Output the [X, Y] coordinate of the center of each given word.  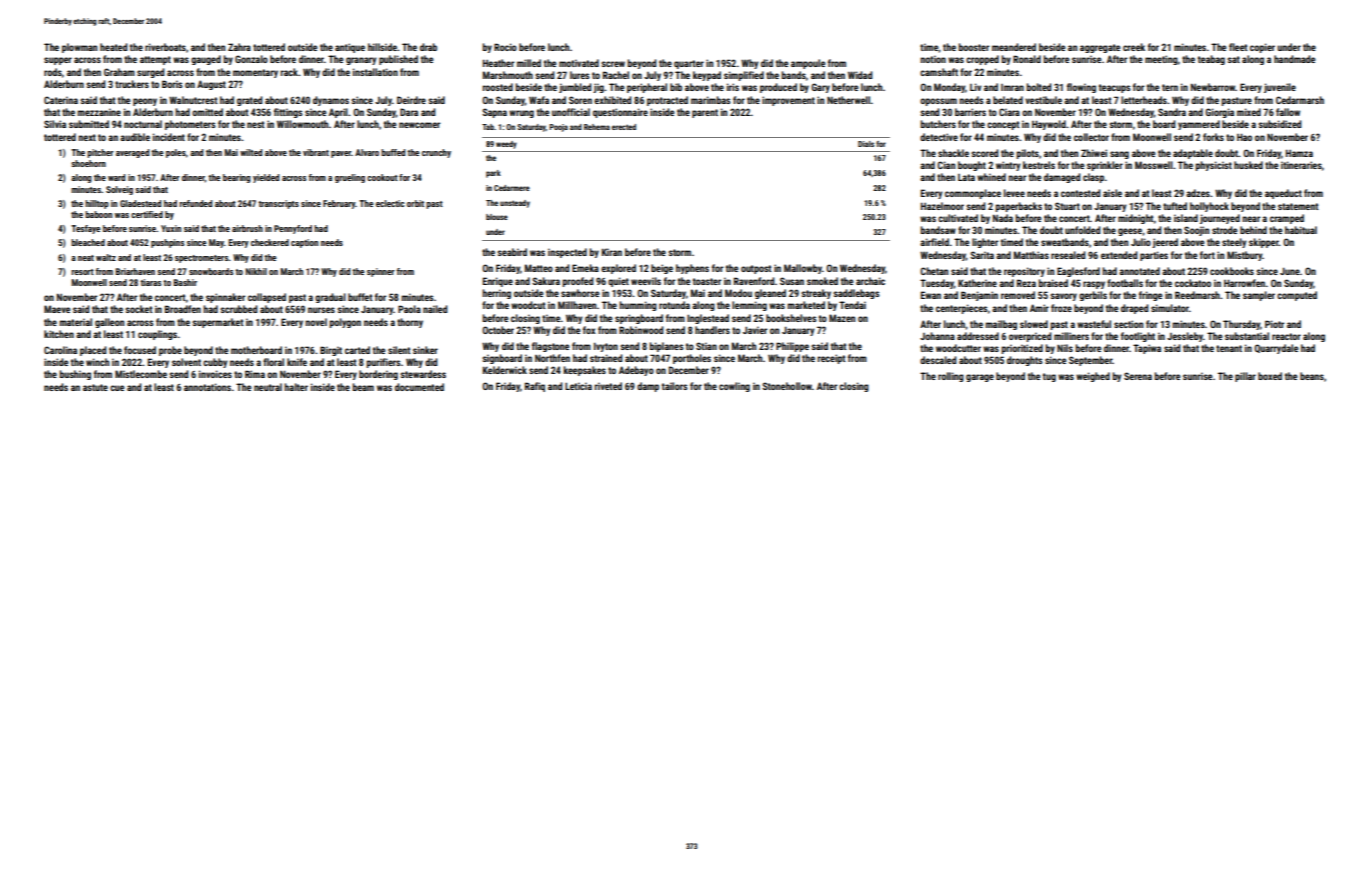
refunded [195, 203]
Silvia [55, 124]
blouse [497, 217]
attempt [155, 60]
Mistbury [1245, 256]
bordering [378, 375]
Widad [860, 75]
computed [1297, 296]
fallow [1288, 112]
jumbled [575, 88]
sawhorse [580, 293]
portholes [692, 359]
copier [1262, 48]
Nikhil [256, 271]
